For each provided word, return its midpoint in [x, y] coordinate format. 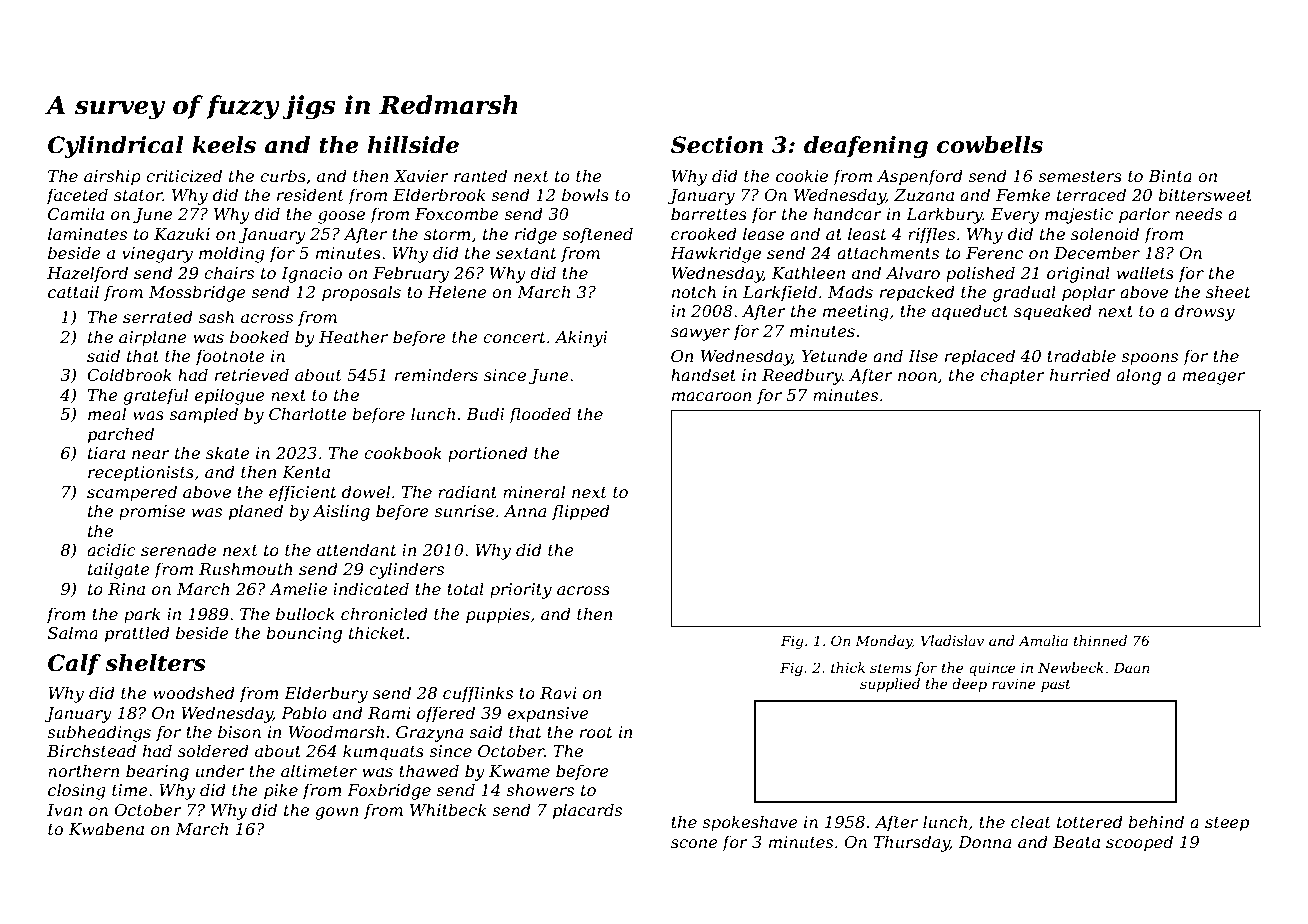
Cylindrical [115, 147]
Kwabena [106, 828]
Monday [883, 642]
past [1056, 685]
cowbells [990, 145]
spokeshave [750, 823]
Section [717, 145]
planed [256, 512]
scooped [1139, 843]
